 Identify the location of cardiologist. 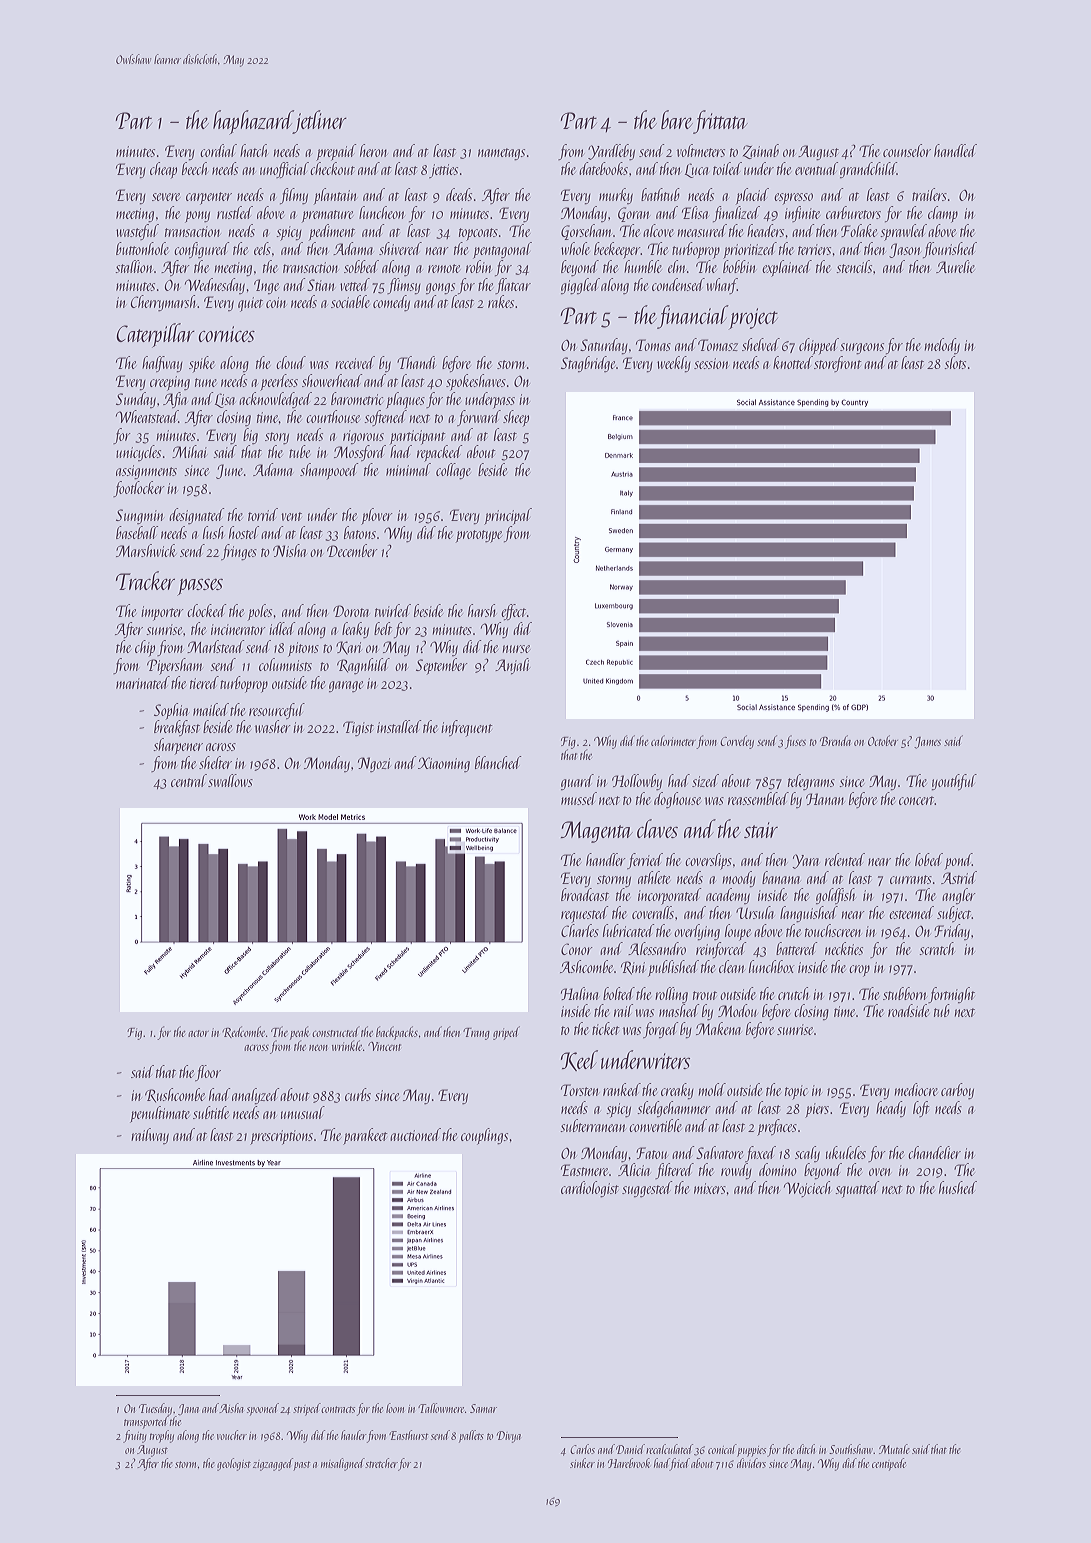
(590, 1189).
